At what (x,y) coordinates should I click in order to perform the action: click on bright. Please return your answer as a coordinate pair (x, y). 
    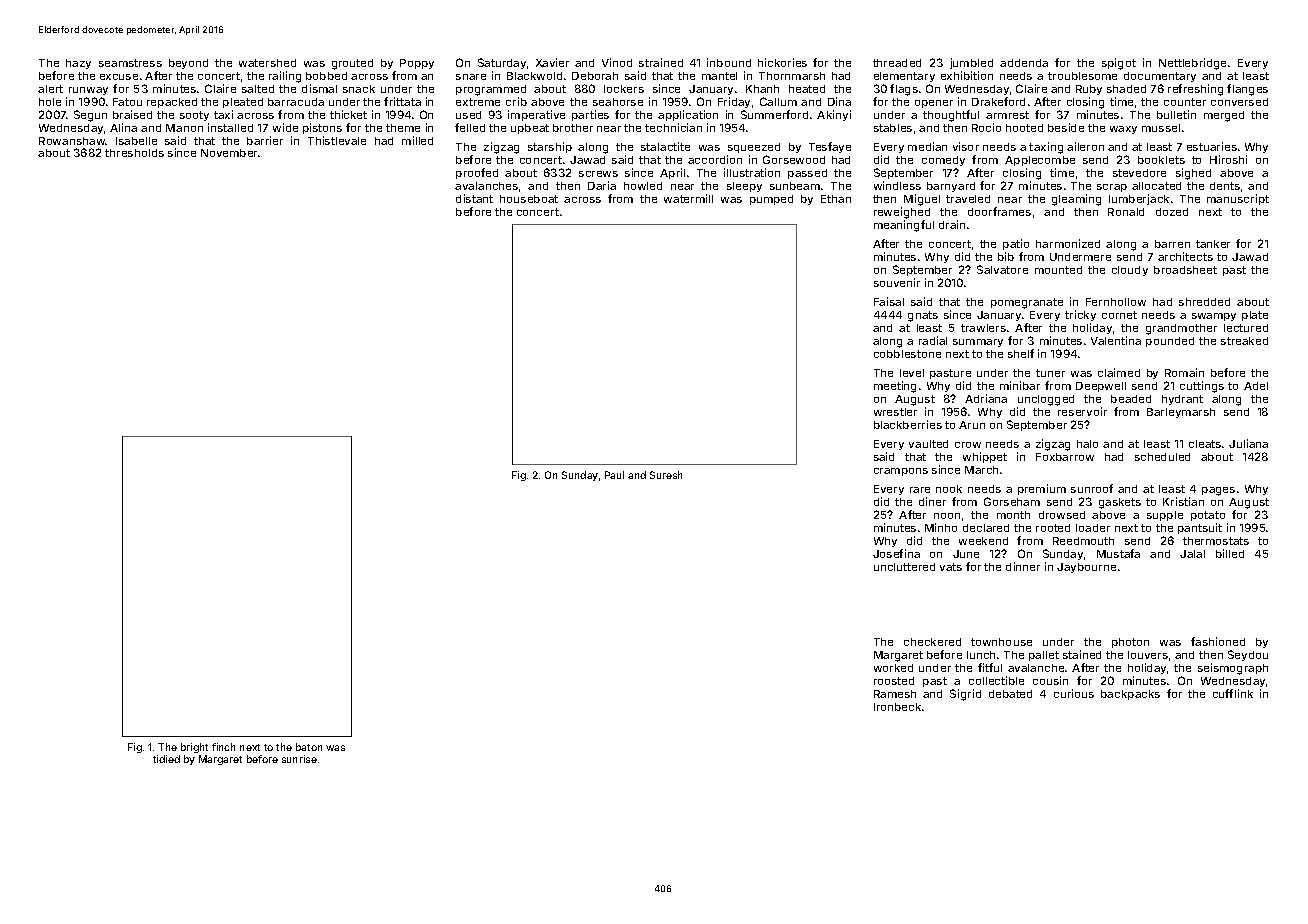
    Looking at the image, I should click on (194, 748).
